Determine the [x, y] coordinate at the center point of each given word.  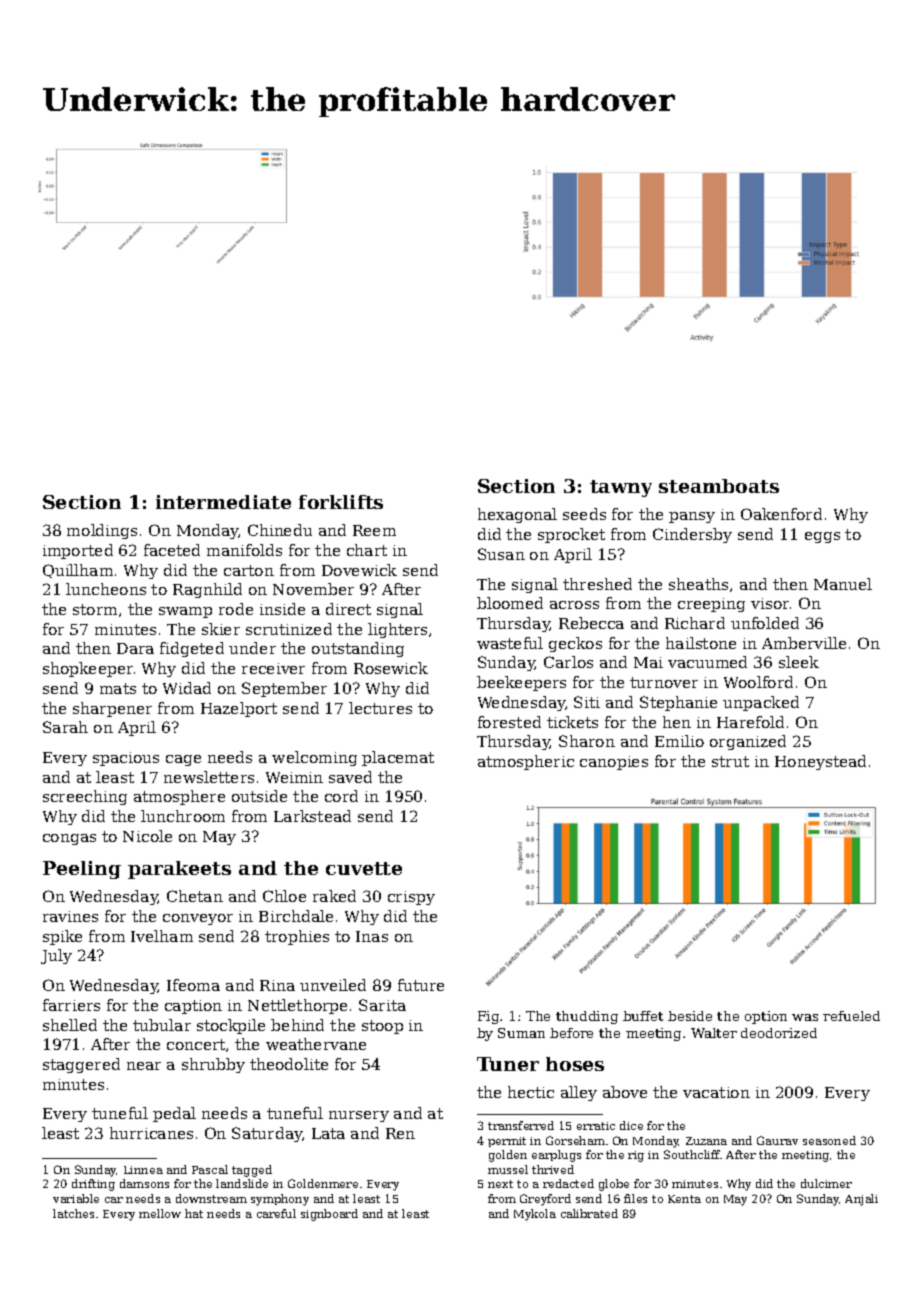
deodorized [779, 1033]
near [144, 1066]
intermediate [223, 502]
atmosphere [179, 797]
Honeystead [820, 762]
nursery [359, 1116]
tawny [621, 488]
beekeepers [521, 683]
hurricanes [151, 1133]
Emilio [679, 741]
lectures [380, 708]
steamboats [719, 486]
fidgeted [192, 649]
